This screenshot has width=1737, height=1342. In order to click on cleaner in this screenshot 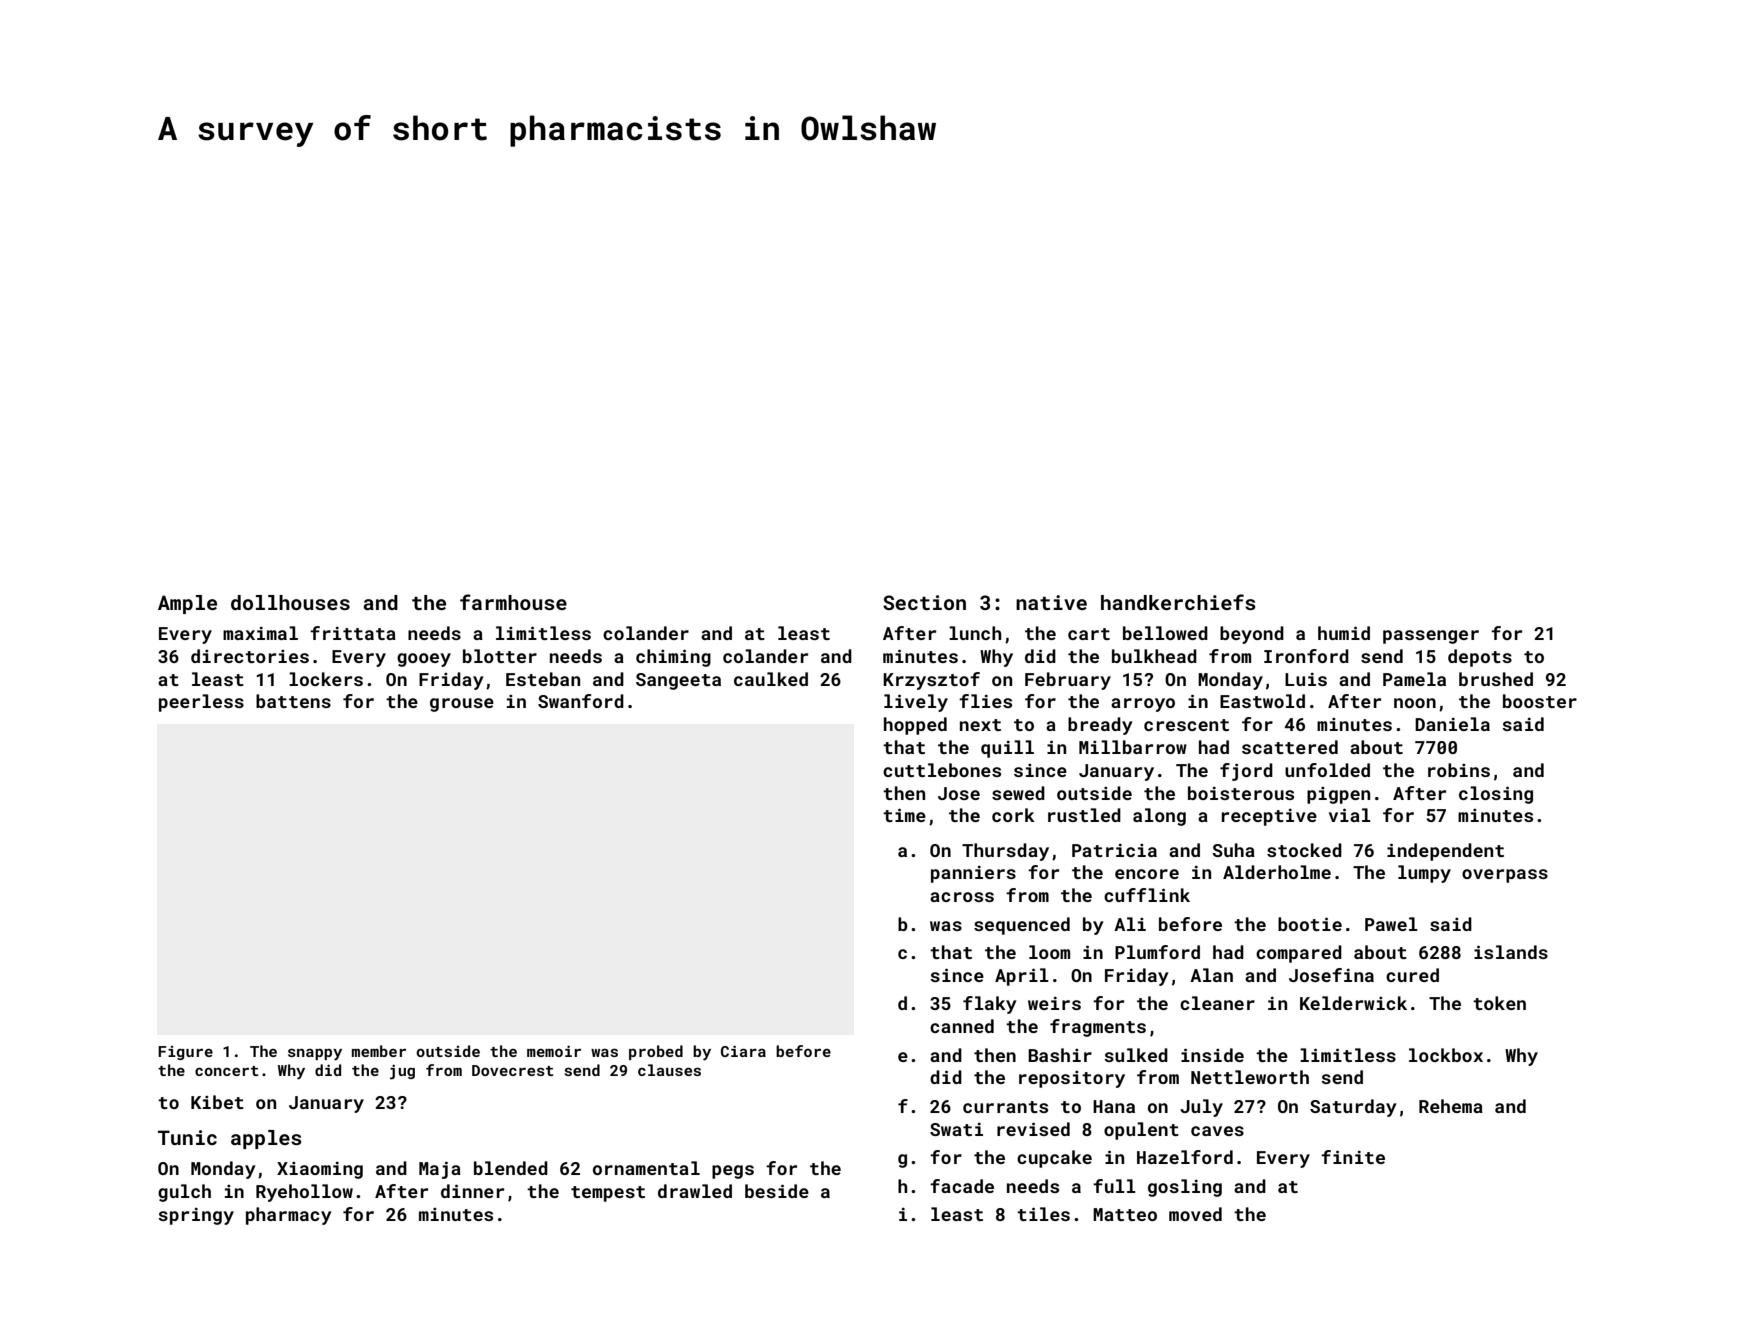, I will do `click(1217, 1003)`.
